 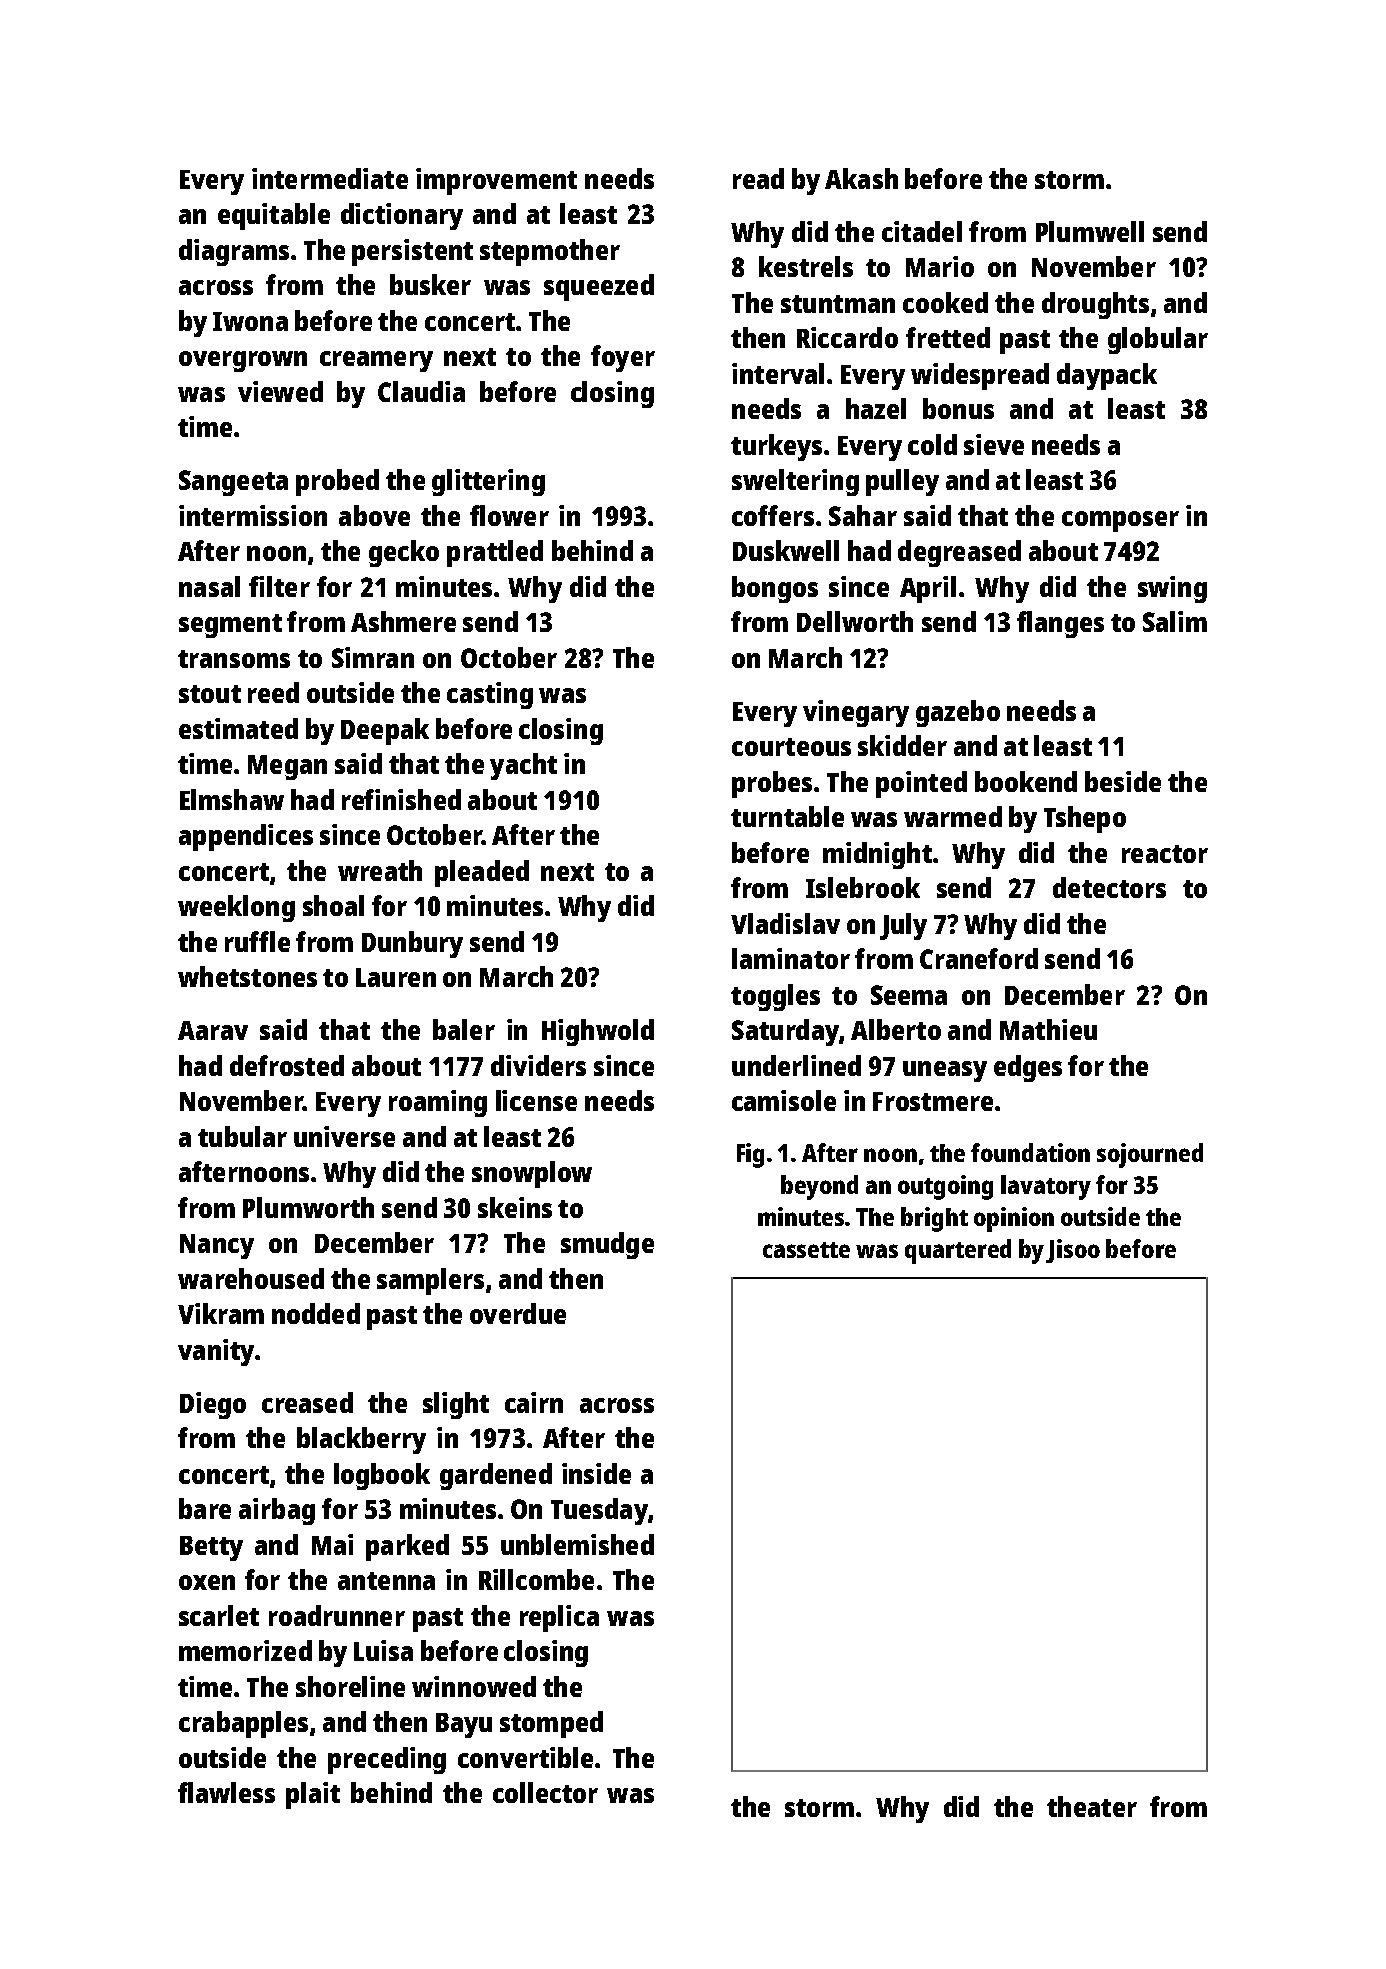 What do you see at coordinates (922, 231) in the screenshot?
I see `citadel` at bounding box center [922, 231].
